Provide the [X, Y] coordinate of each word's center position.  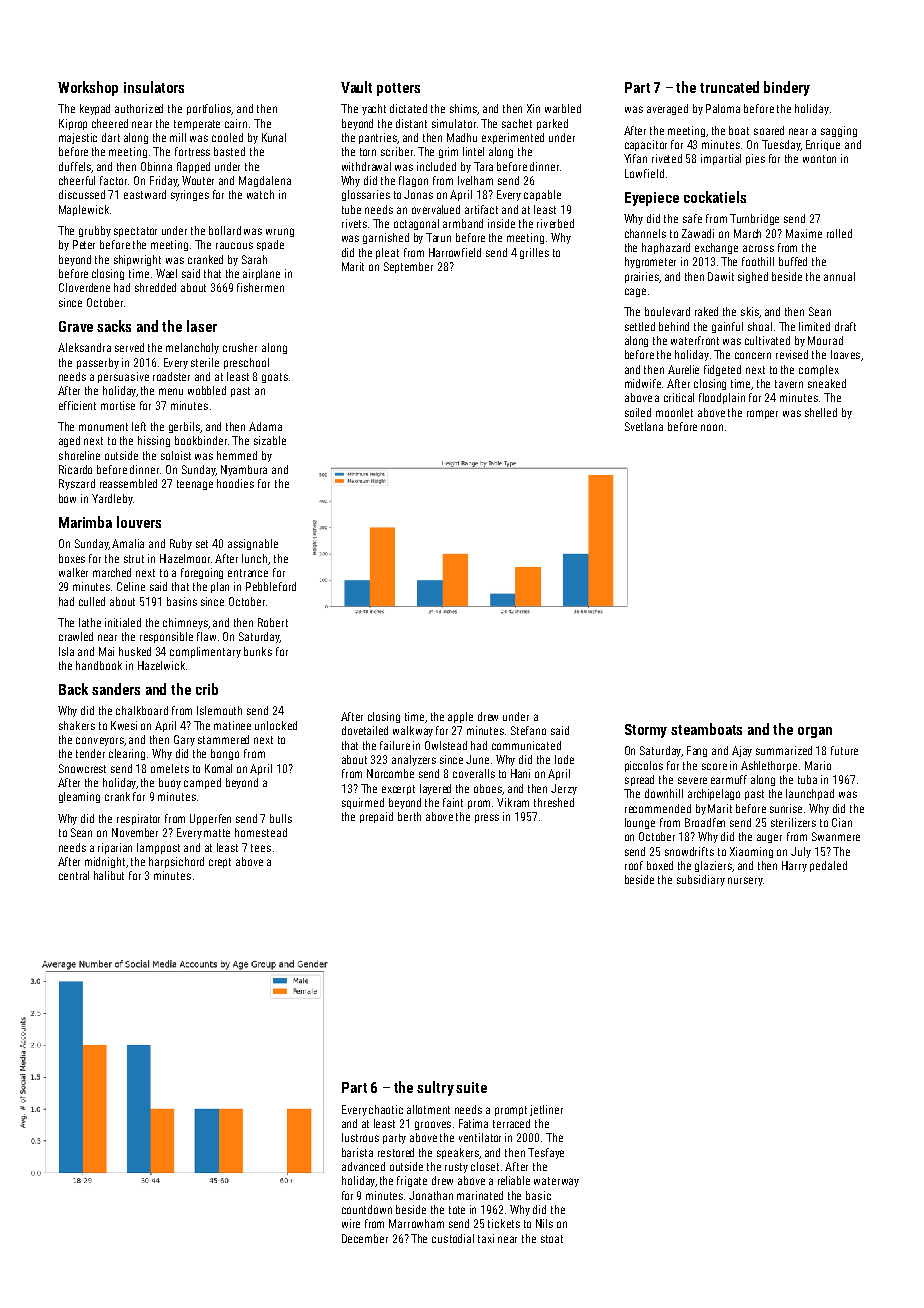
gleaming [79, 797]
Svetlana [644, 426]
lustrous [360, 1137]
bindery [787, 88]
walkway [413, 731]
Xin [533, 108]
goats [275, 378]
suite [471, 1087]
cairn [236, 123]
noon [712, 427]
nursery [745, 881]
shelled [821, 412]
